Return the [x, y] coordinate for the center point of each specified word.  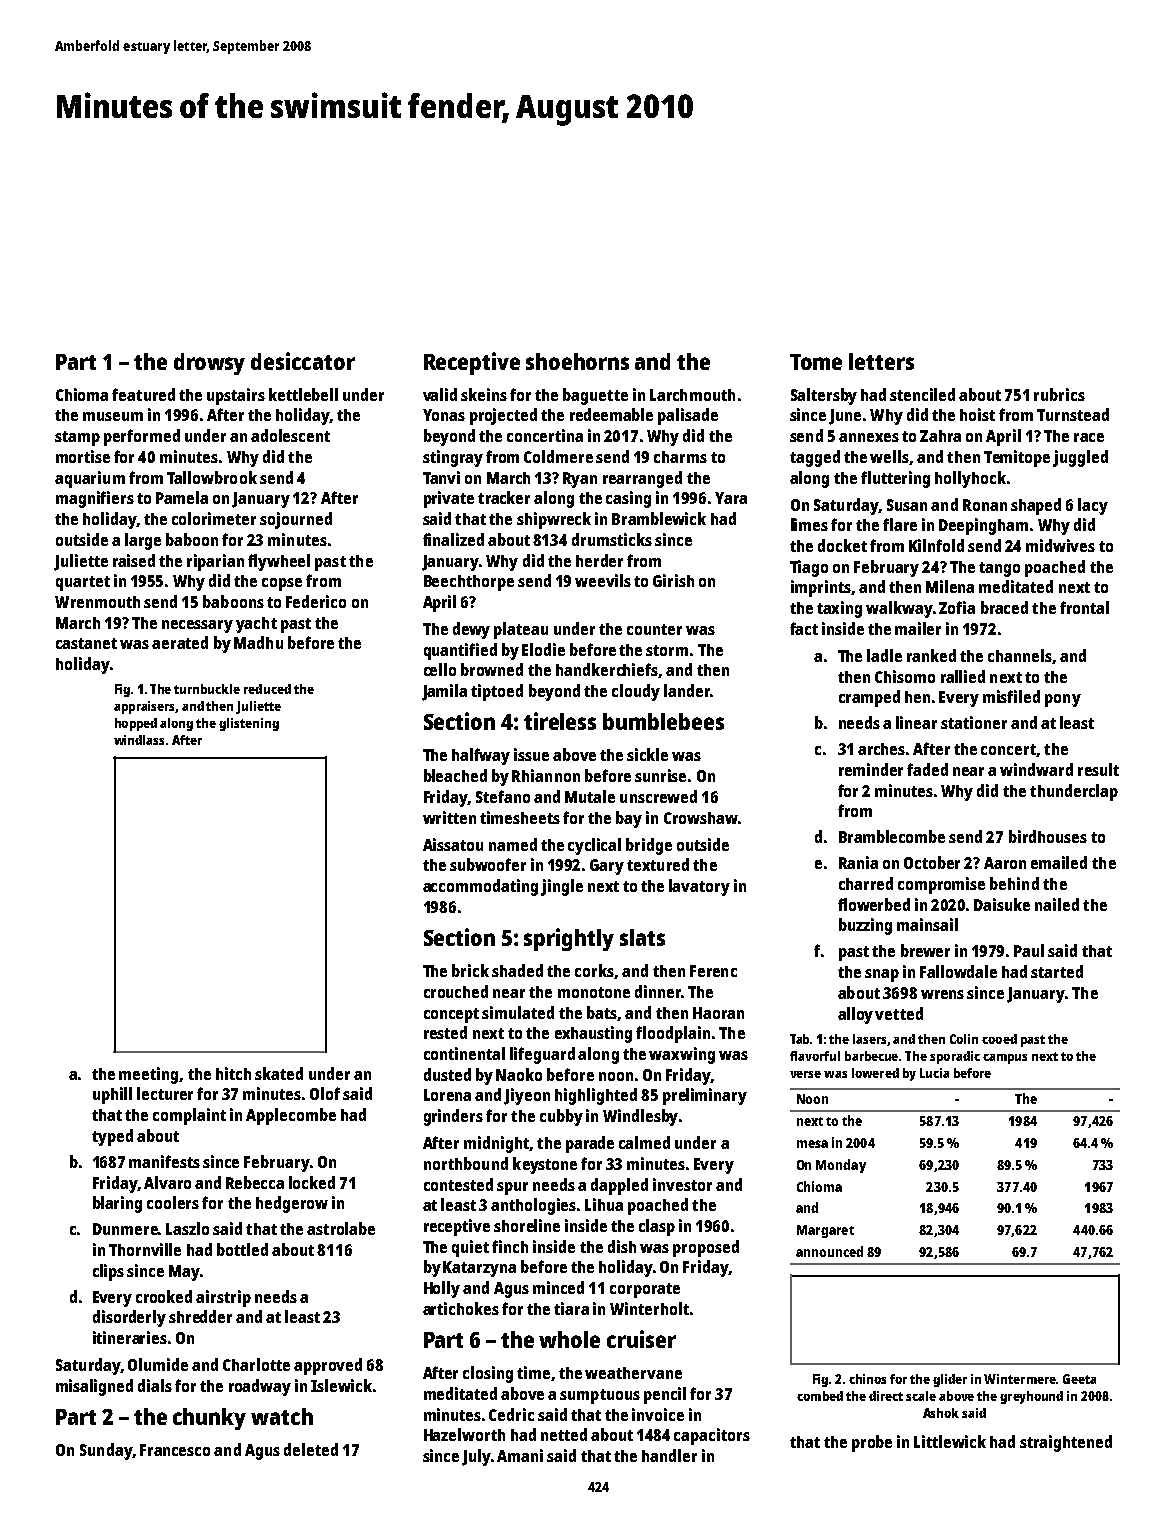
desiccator [303, 361]
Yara [731, 498]
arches [881, 749]
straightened [1066, 1443]
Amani [520, 1455]
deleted [311, 1449]
